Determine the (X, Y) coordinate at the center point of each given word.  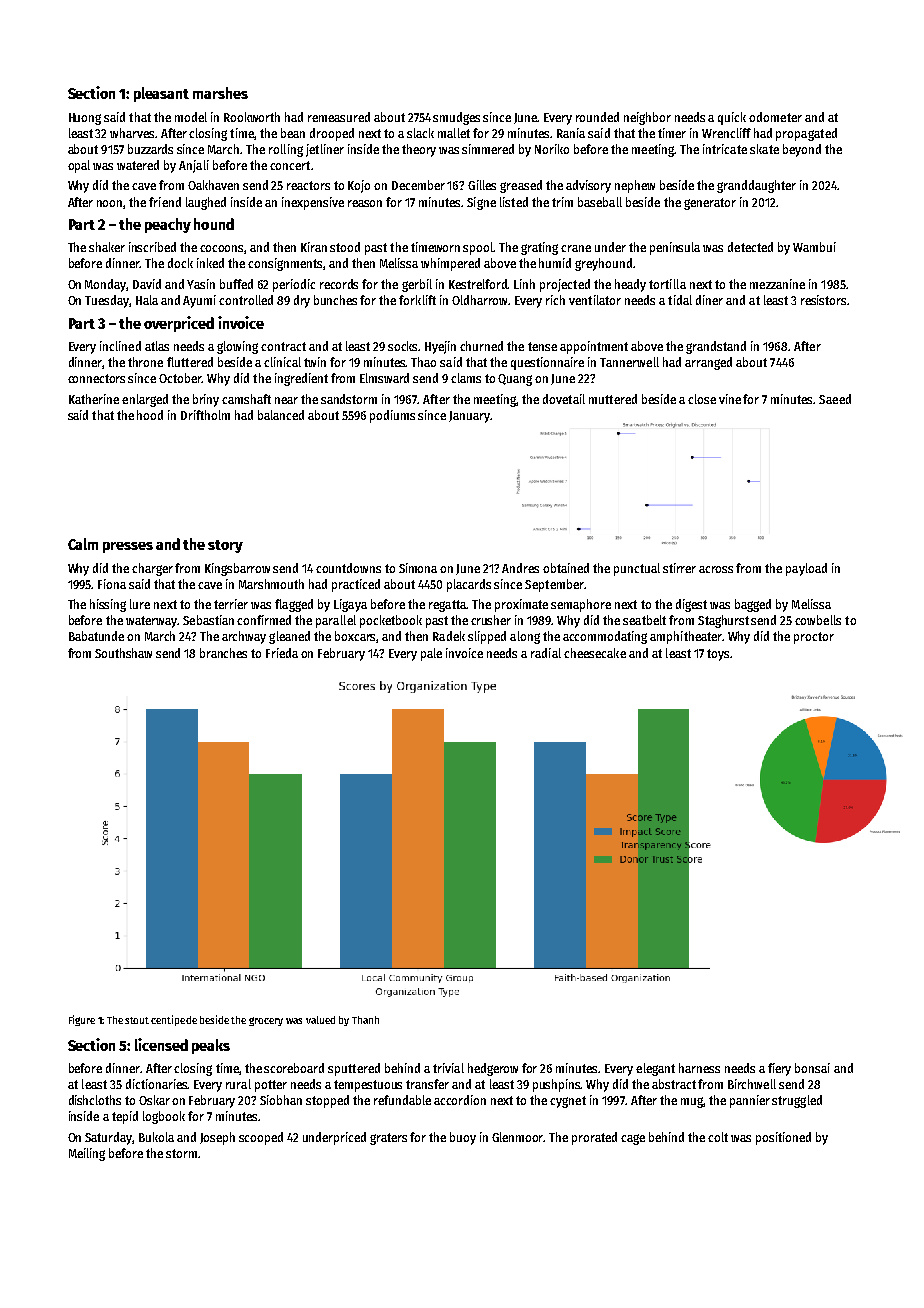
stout (137, 1020)
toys (718, 655)
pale (431, 654)
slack (420, 133)
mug (692, 1102)
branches (223, 653)
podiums (392, 416)
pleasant (161, 94)
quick (732, 118)
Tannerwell (629, 362)
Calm (83, 544)
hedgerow (493, 1069)
